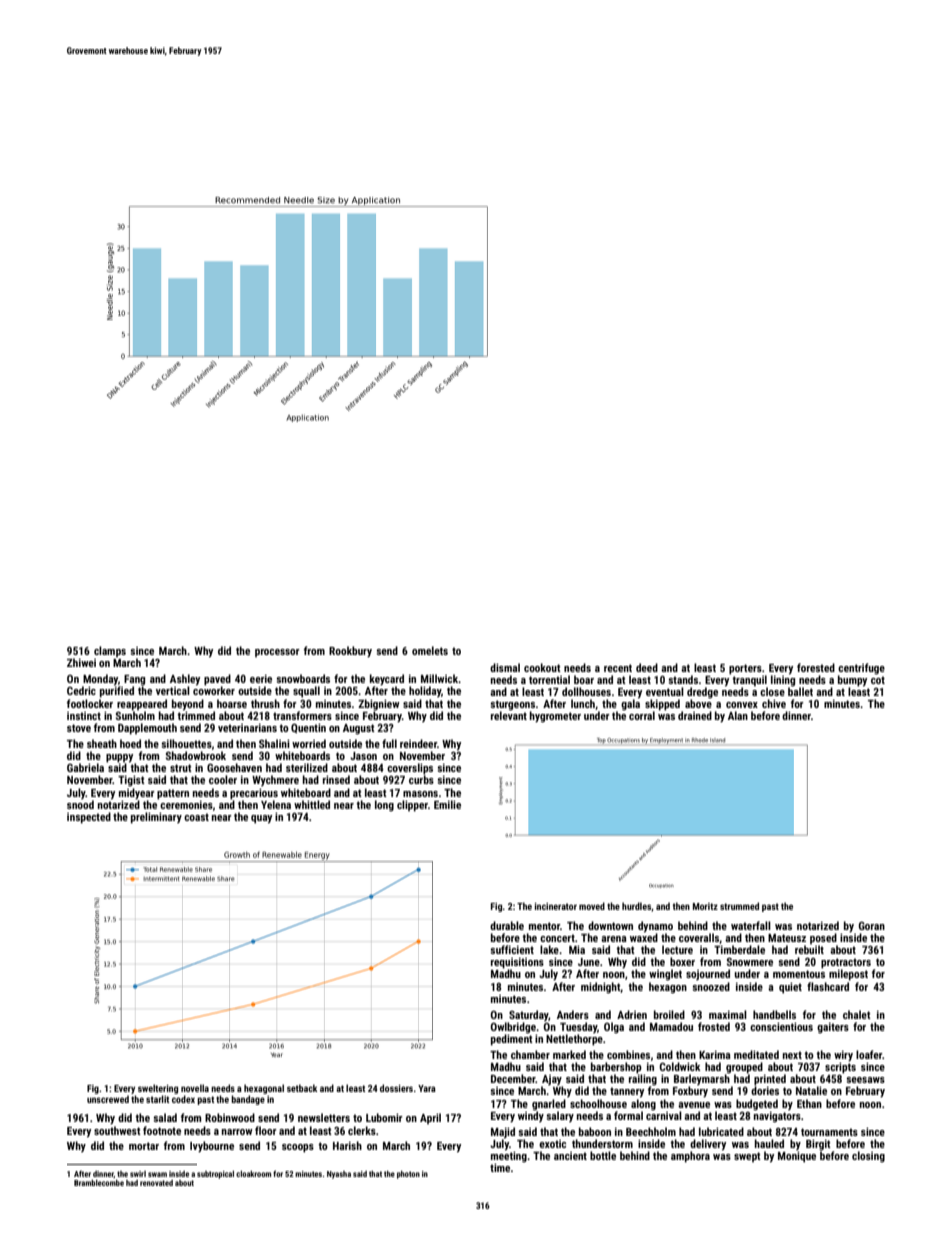  I want to click on dossiers, so click(396, 1088).
